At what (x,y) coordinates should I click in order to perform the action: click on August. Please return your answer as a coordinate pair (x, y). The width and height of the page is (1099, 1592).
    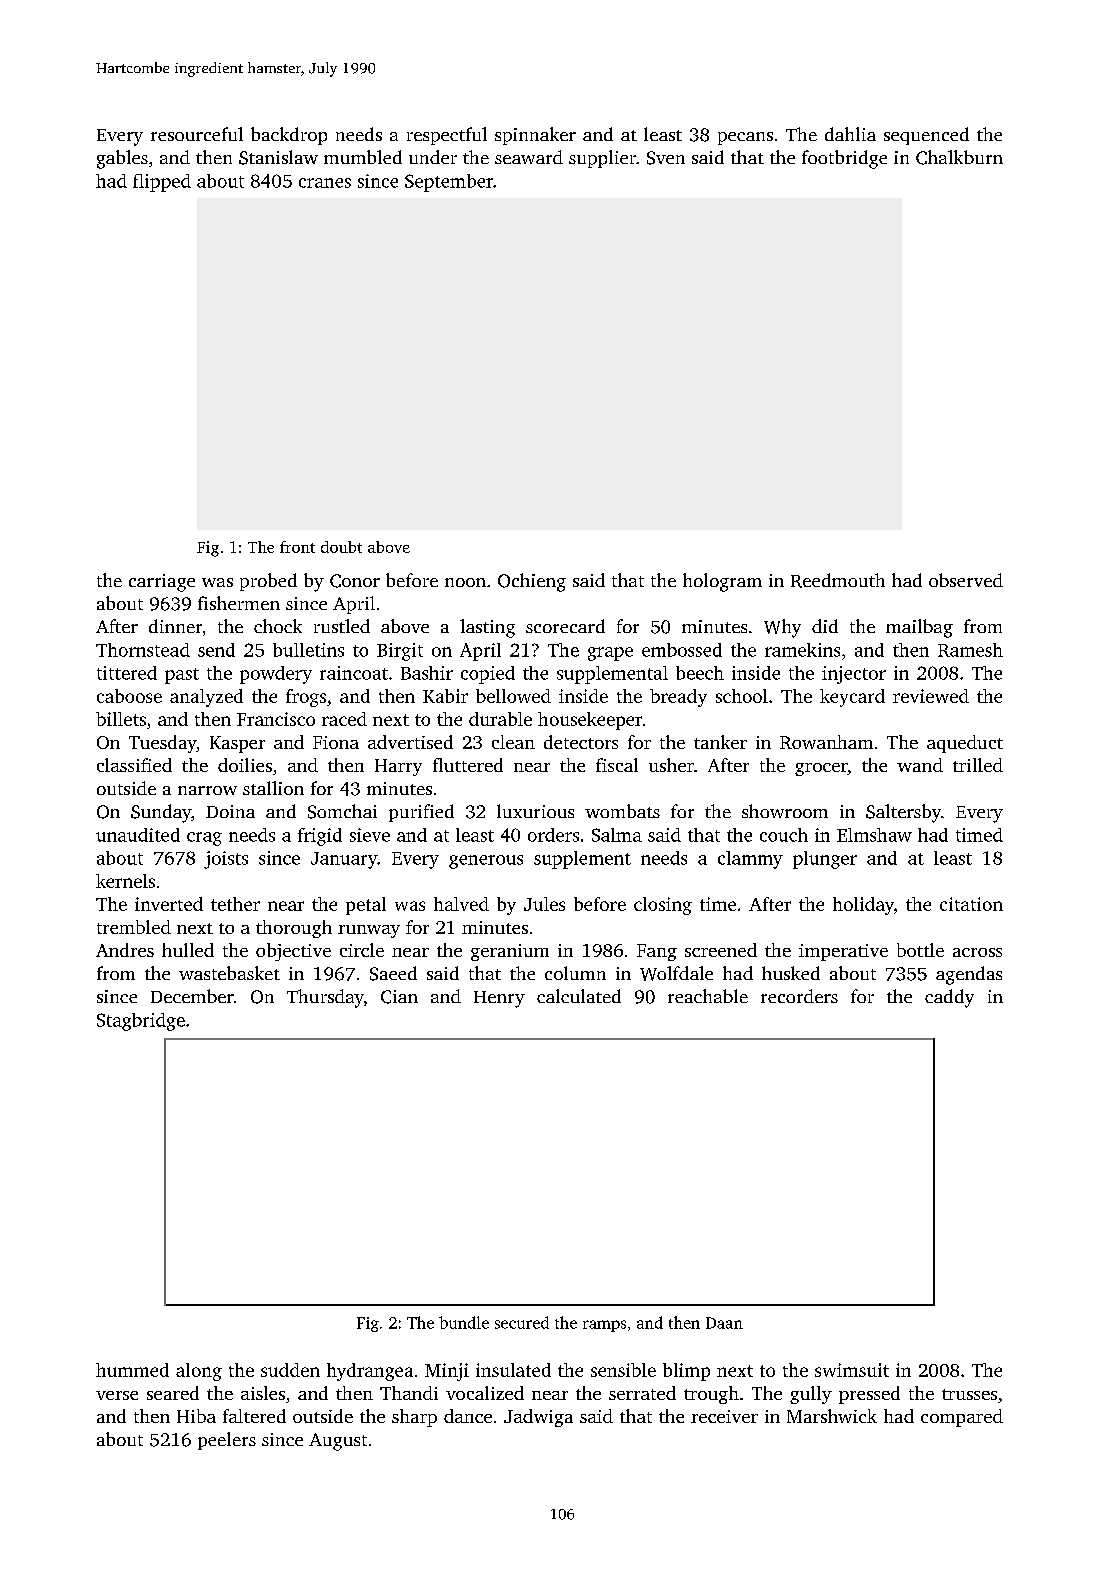
    Looking at the image, I should click on (338, 1442).
